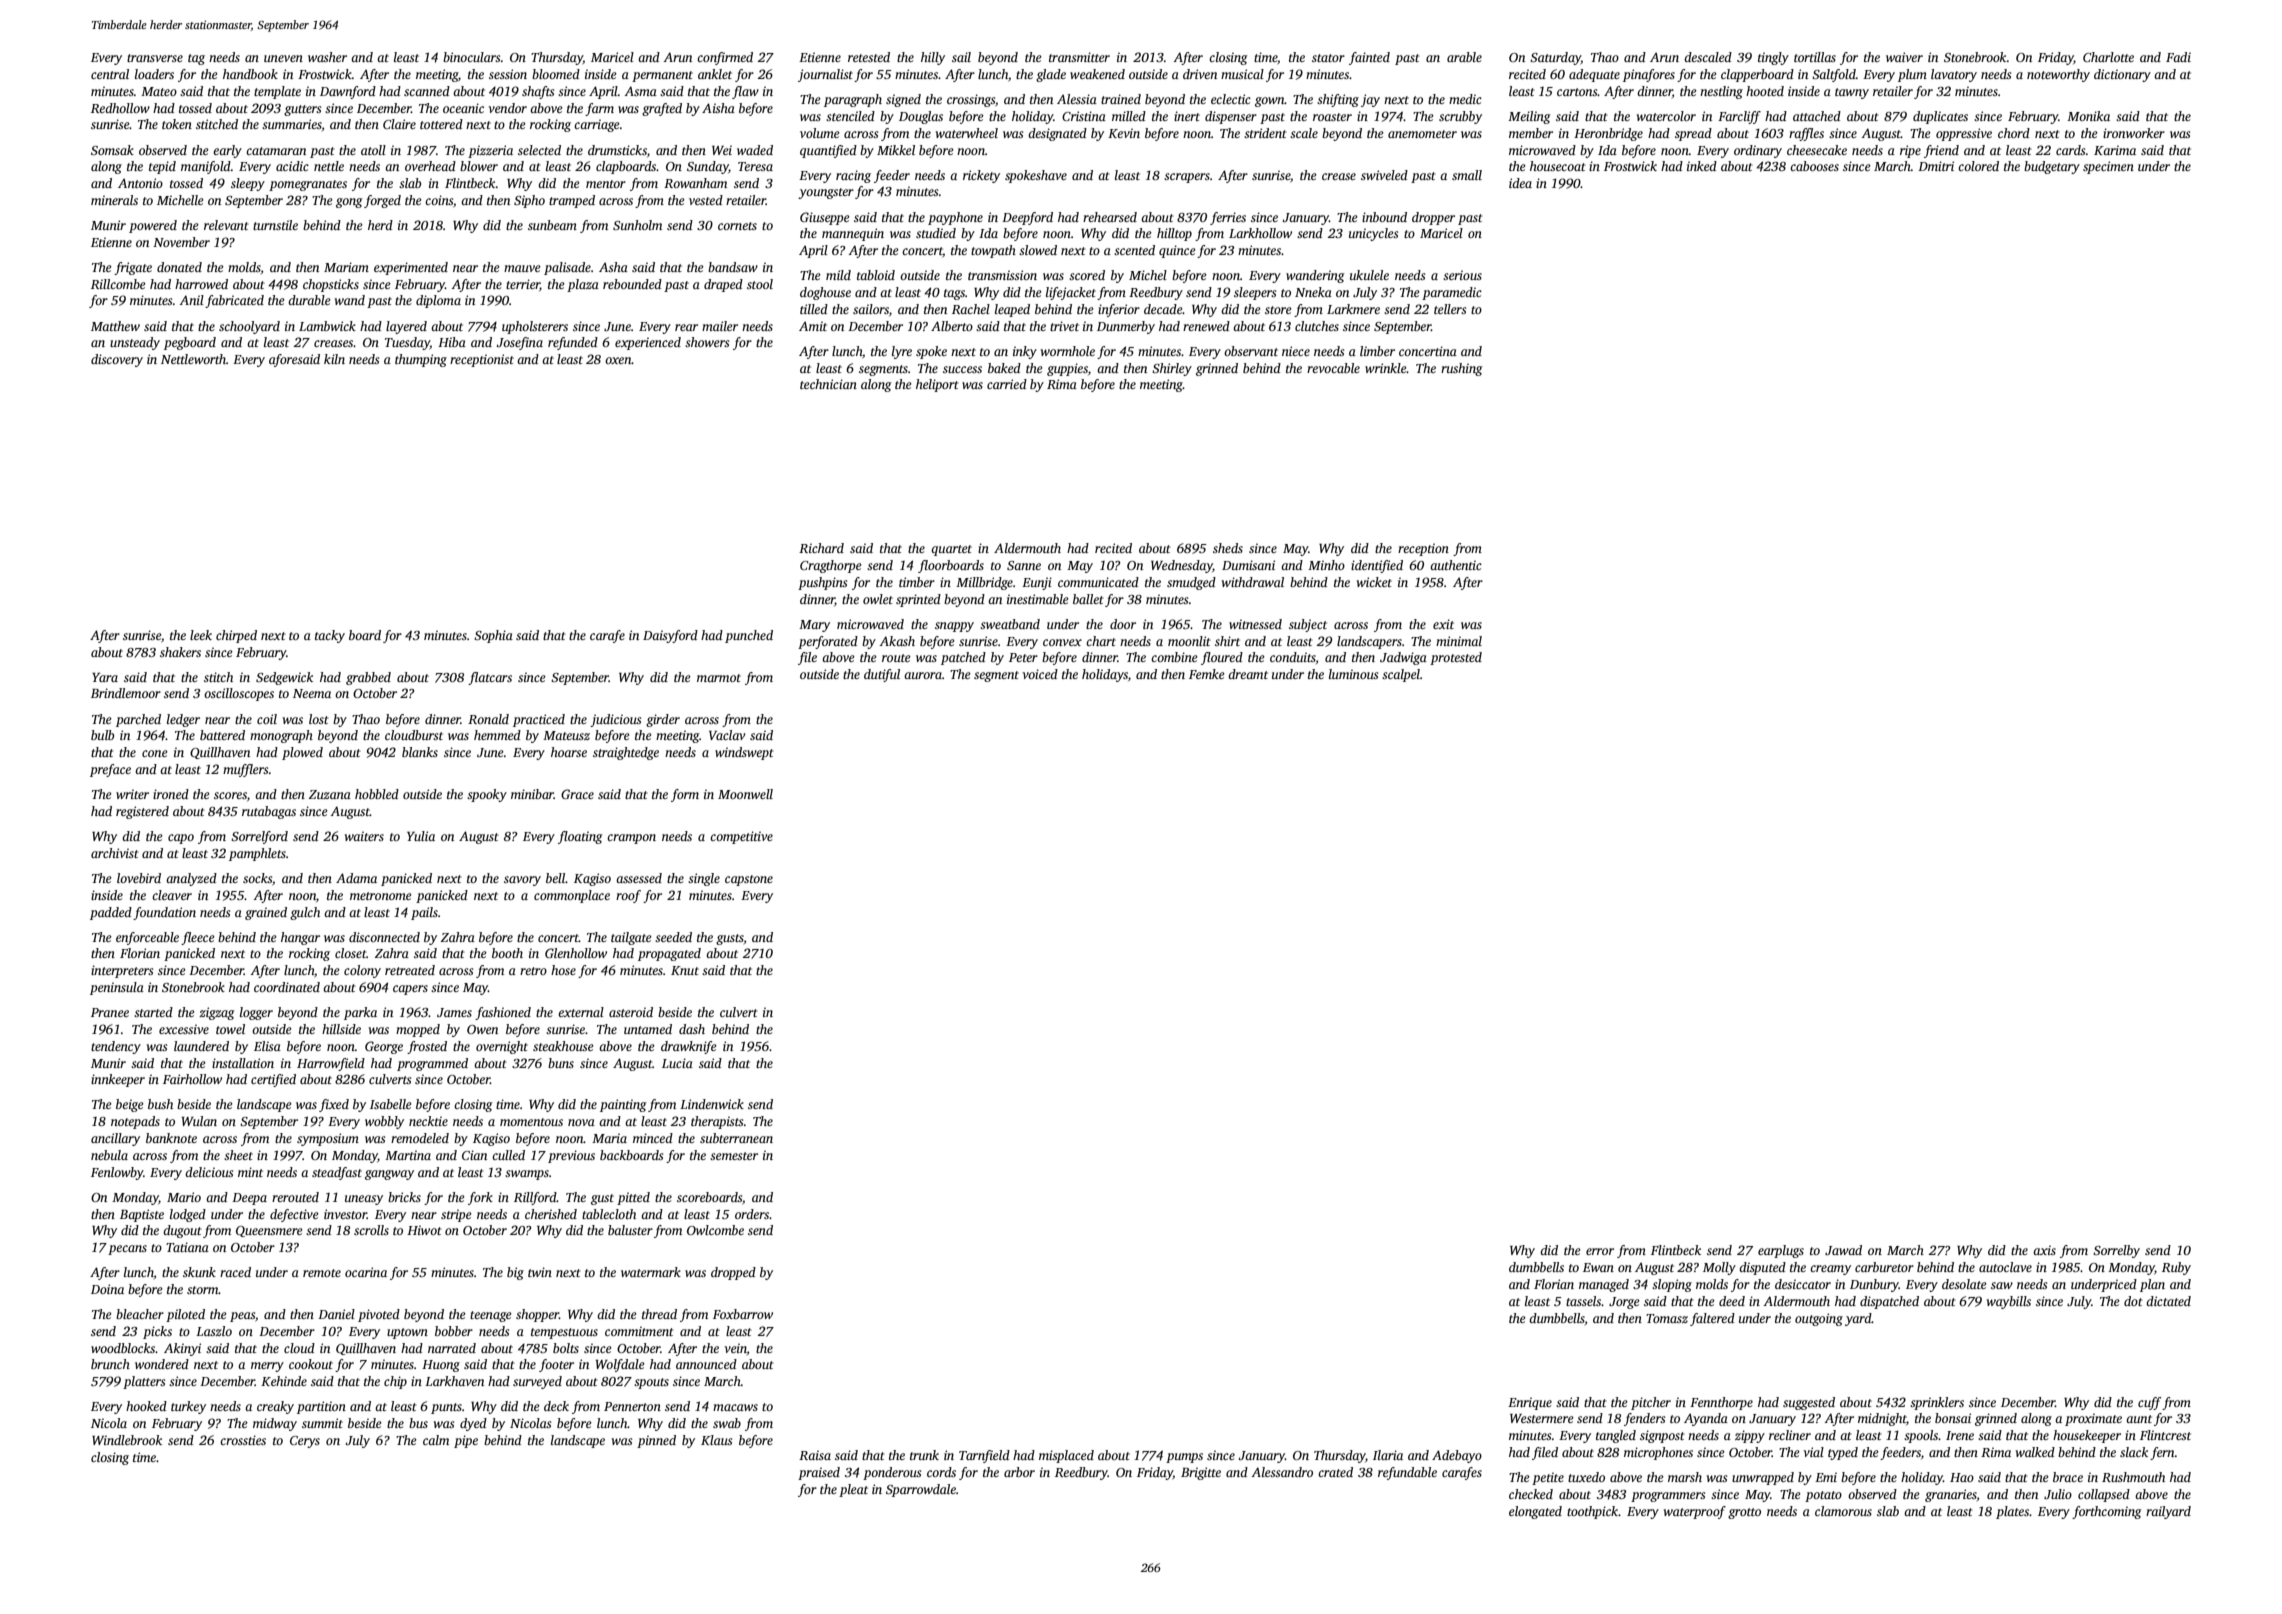 The width and height of the image is (2282, 1614). Describe the element at coordinates (1377, 566) in the image. I see `identified` at that location.
